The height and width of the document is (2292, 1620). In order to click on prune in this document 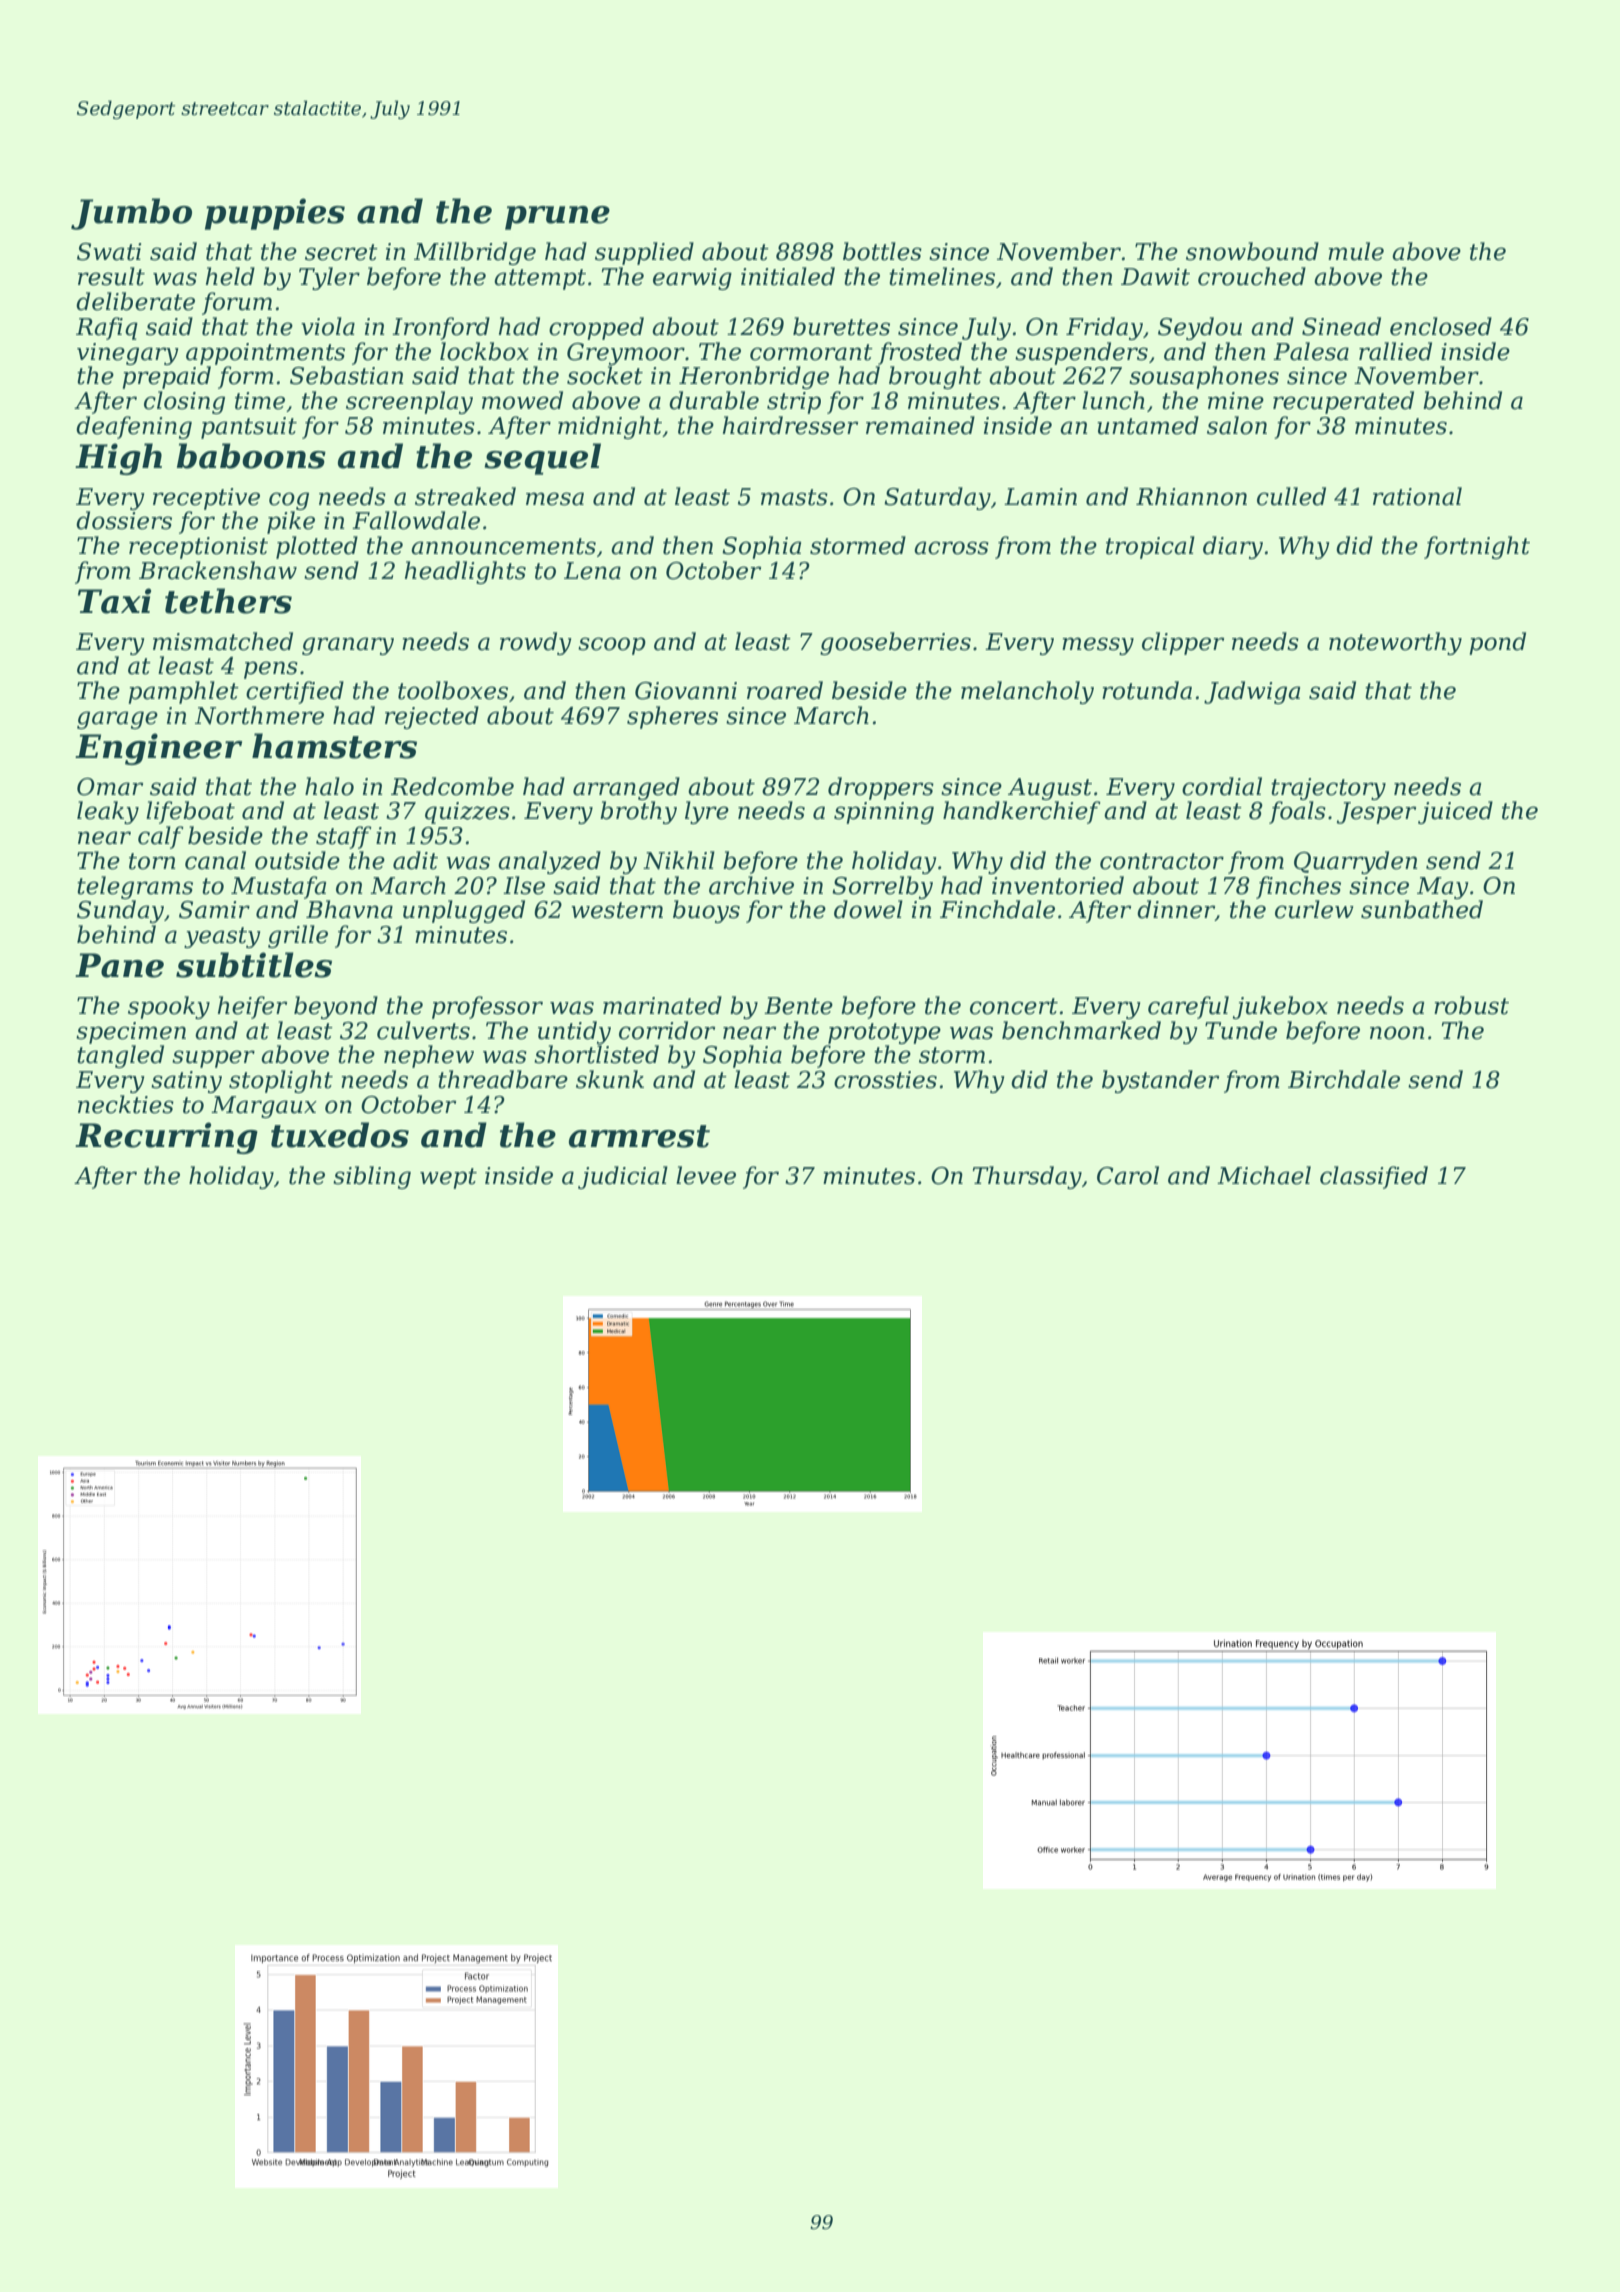, I will do `click(557, 218)`.
